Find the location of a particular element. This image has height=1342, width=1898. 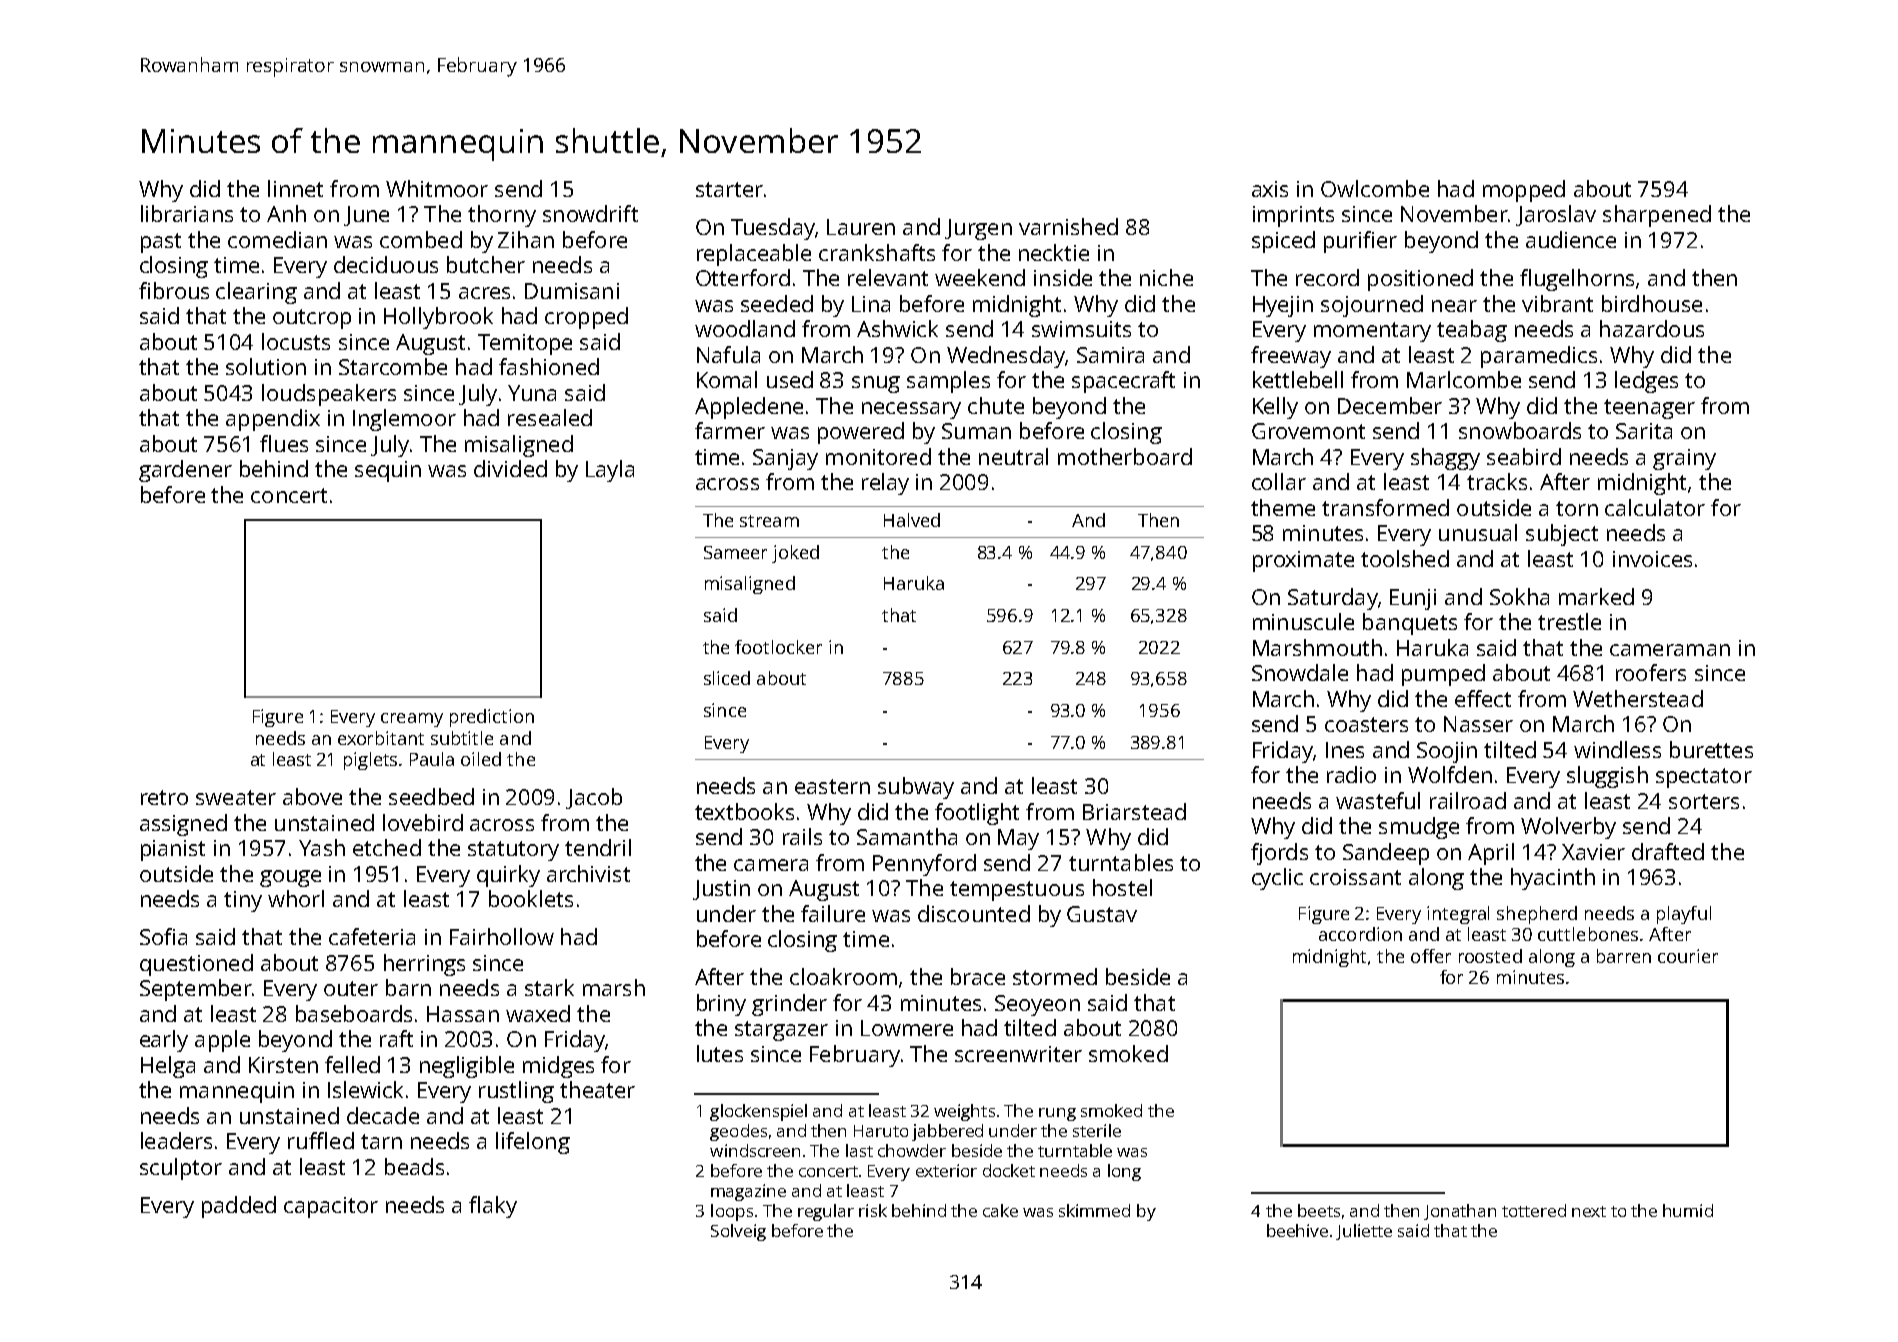

beads is located at coordinates (414, 1166).
